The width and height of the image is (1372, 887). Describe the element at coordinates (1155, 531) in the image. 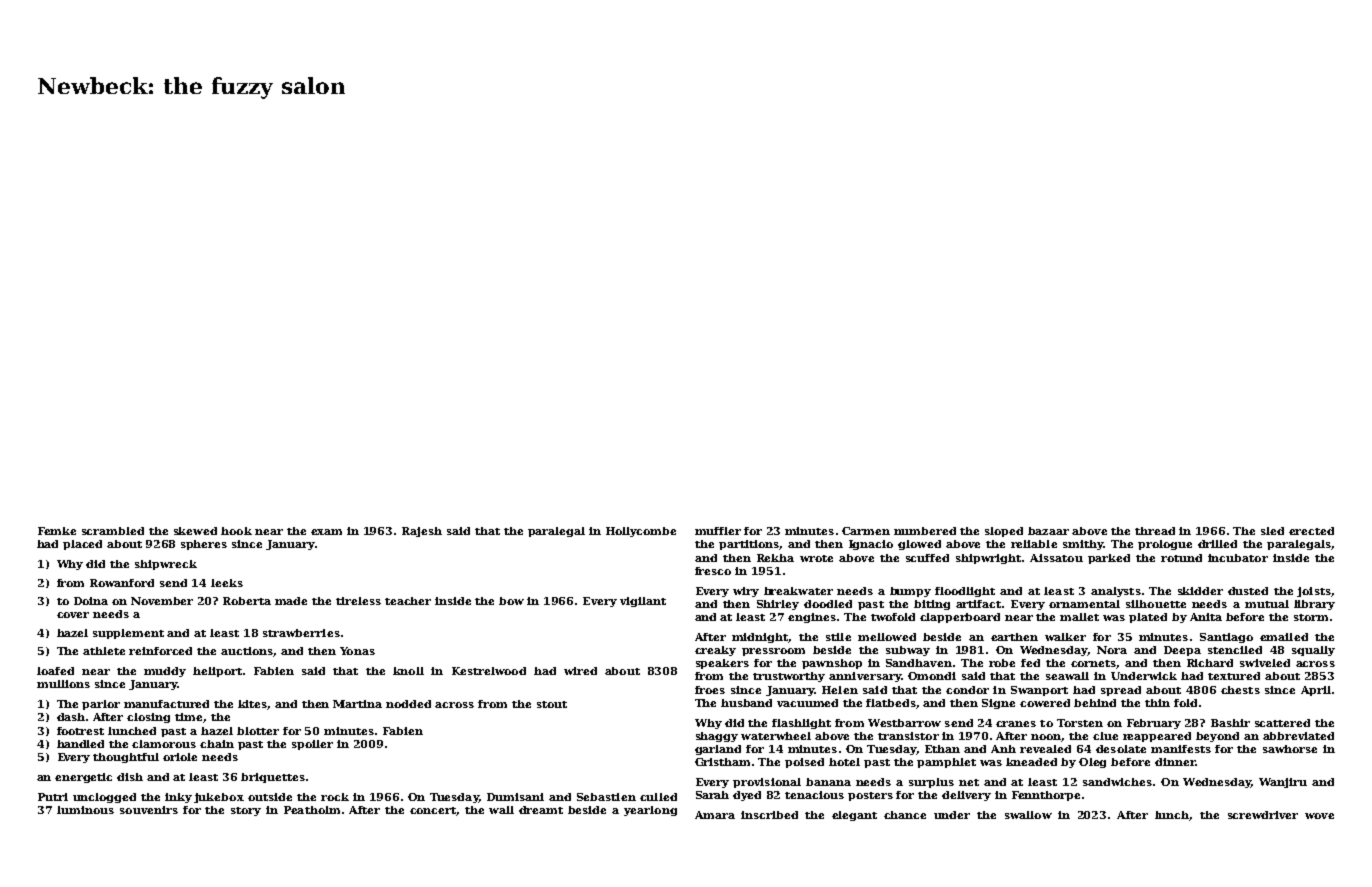

I see `thread` at that location.
